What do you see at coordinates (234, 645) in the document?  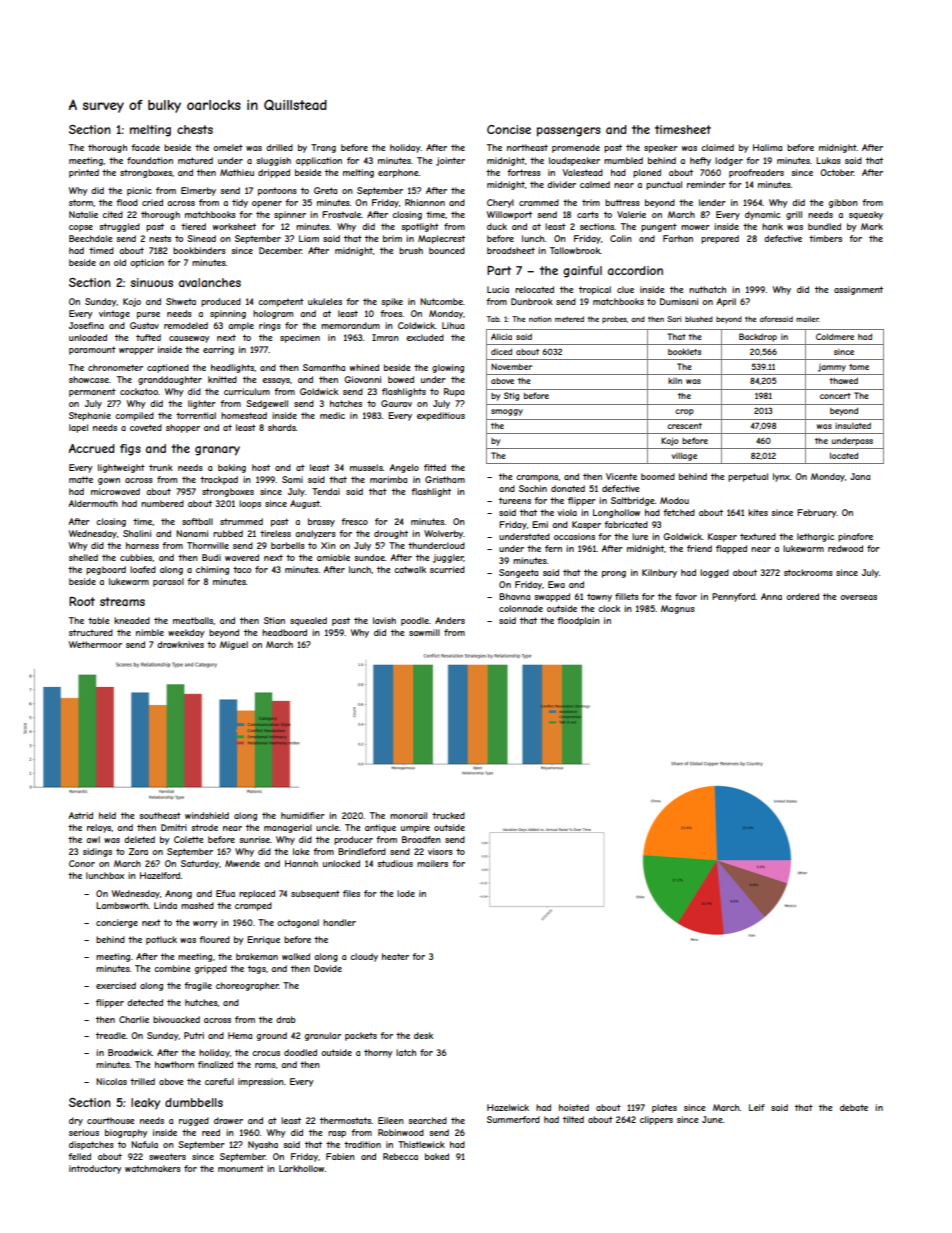 I see `Miguel` at bounding box center [234, 645].
